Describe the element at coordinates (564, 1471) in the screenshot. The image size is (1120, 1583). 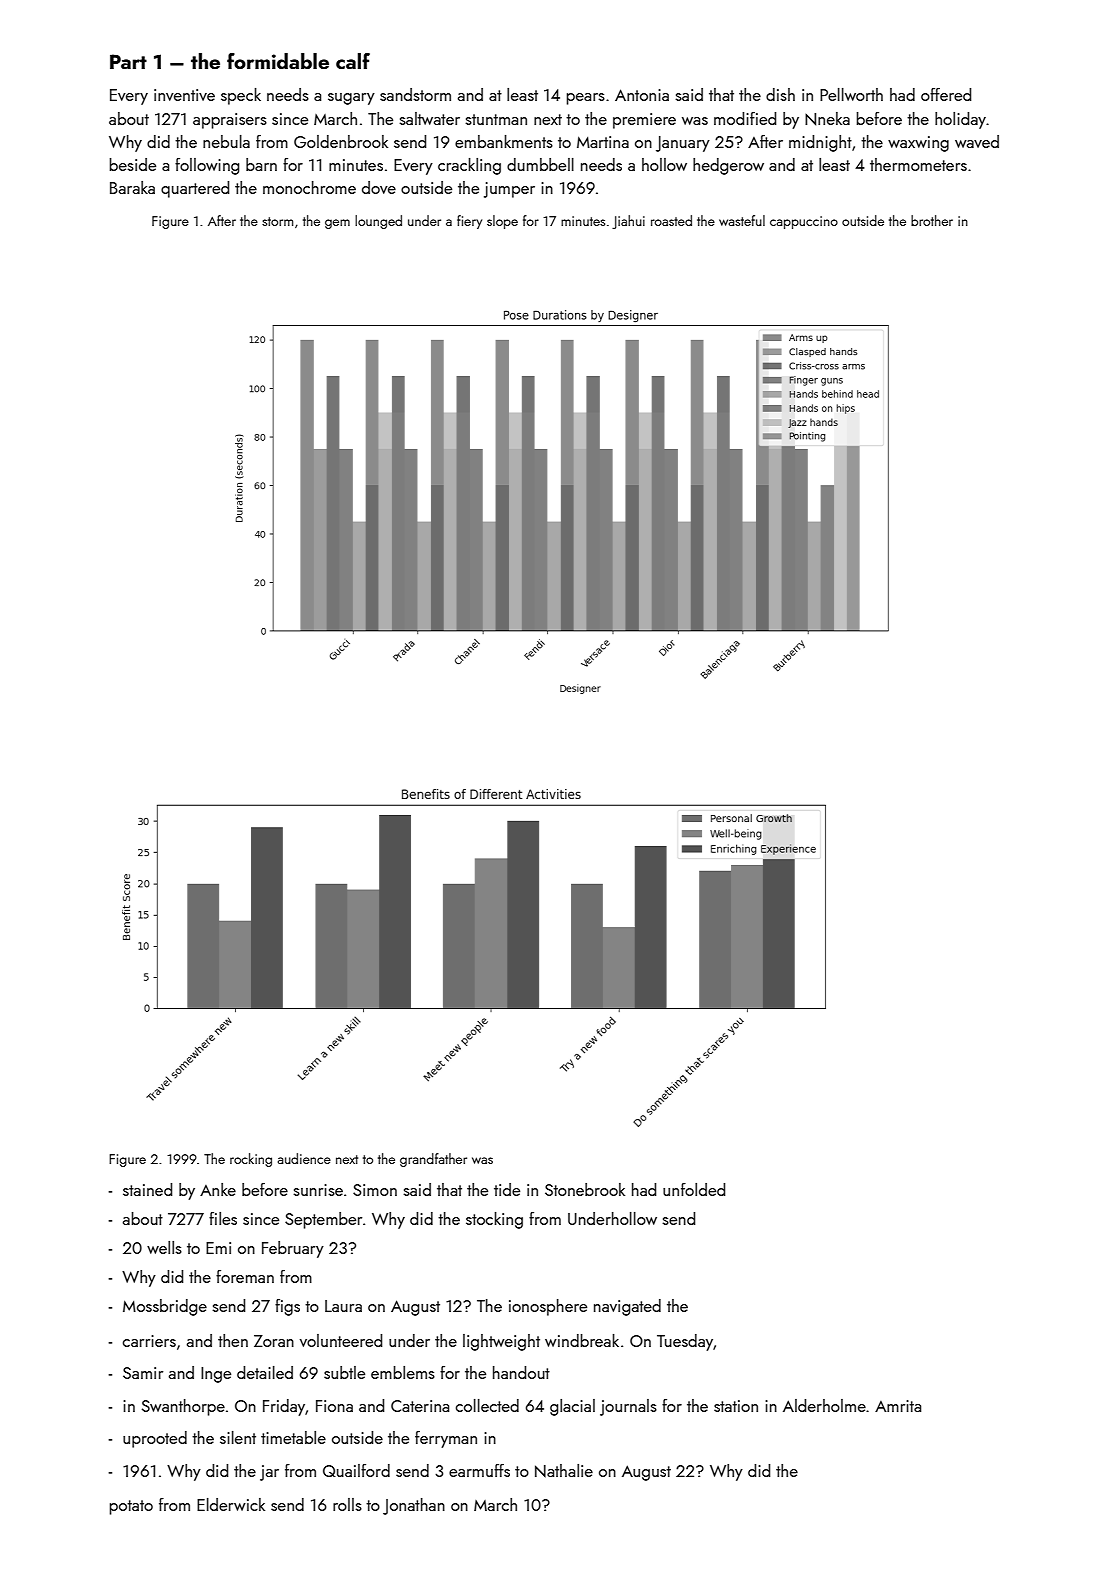
I see `Nathalie` at that location.
